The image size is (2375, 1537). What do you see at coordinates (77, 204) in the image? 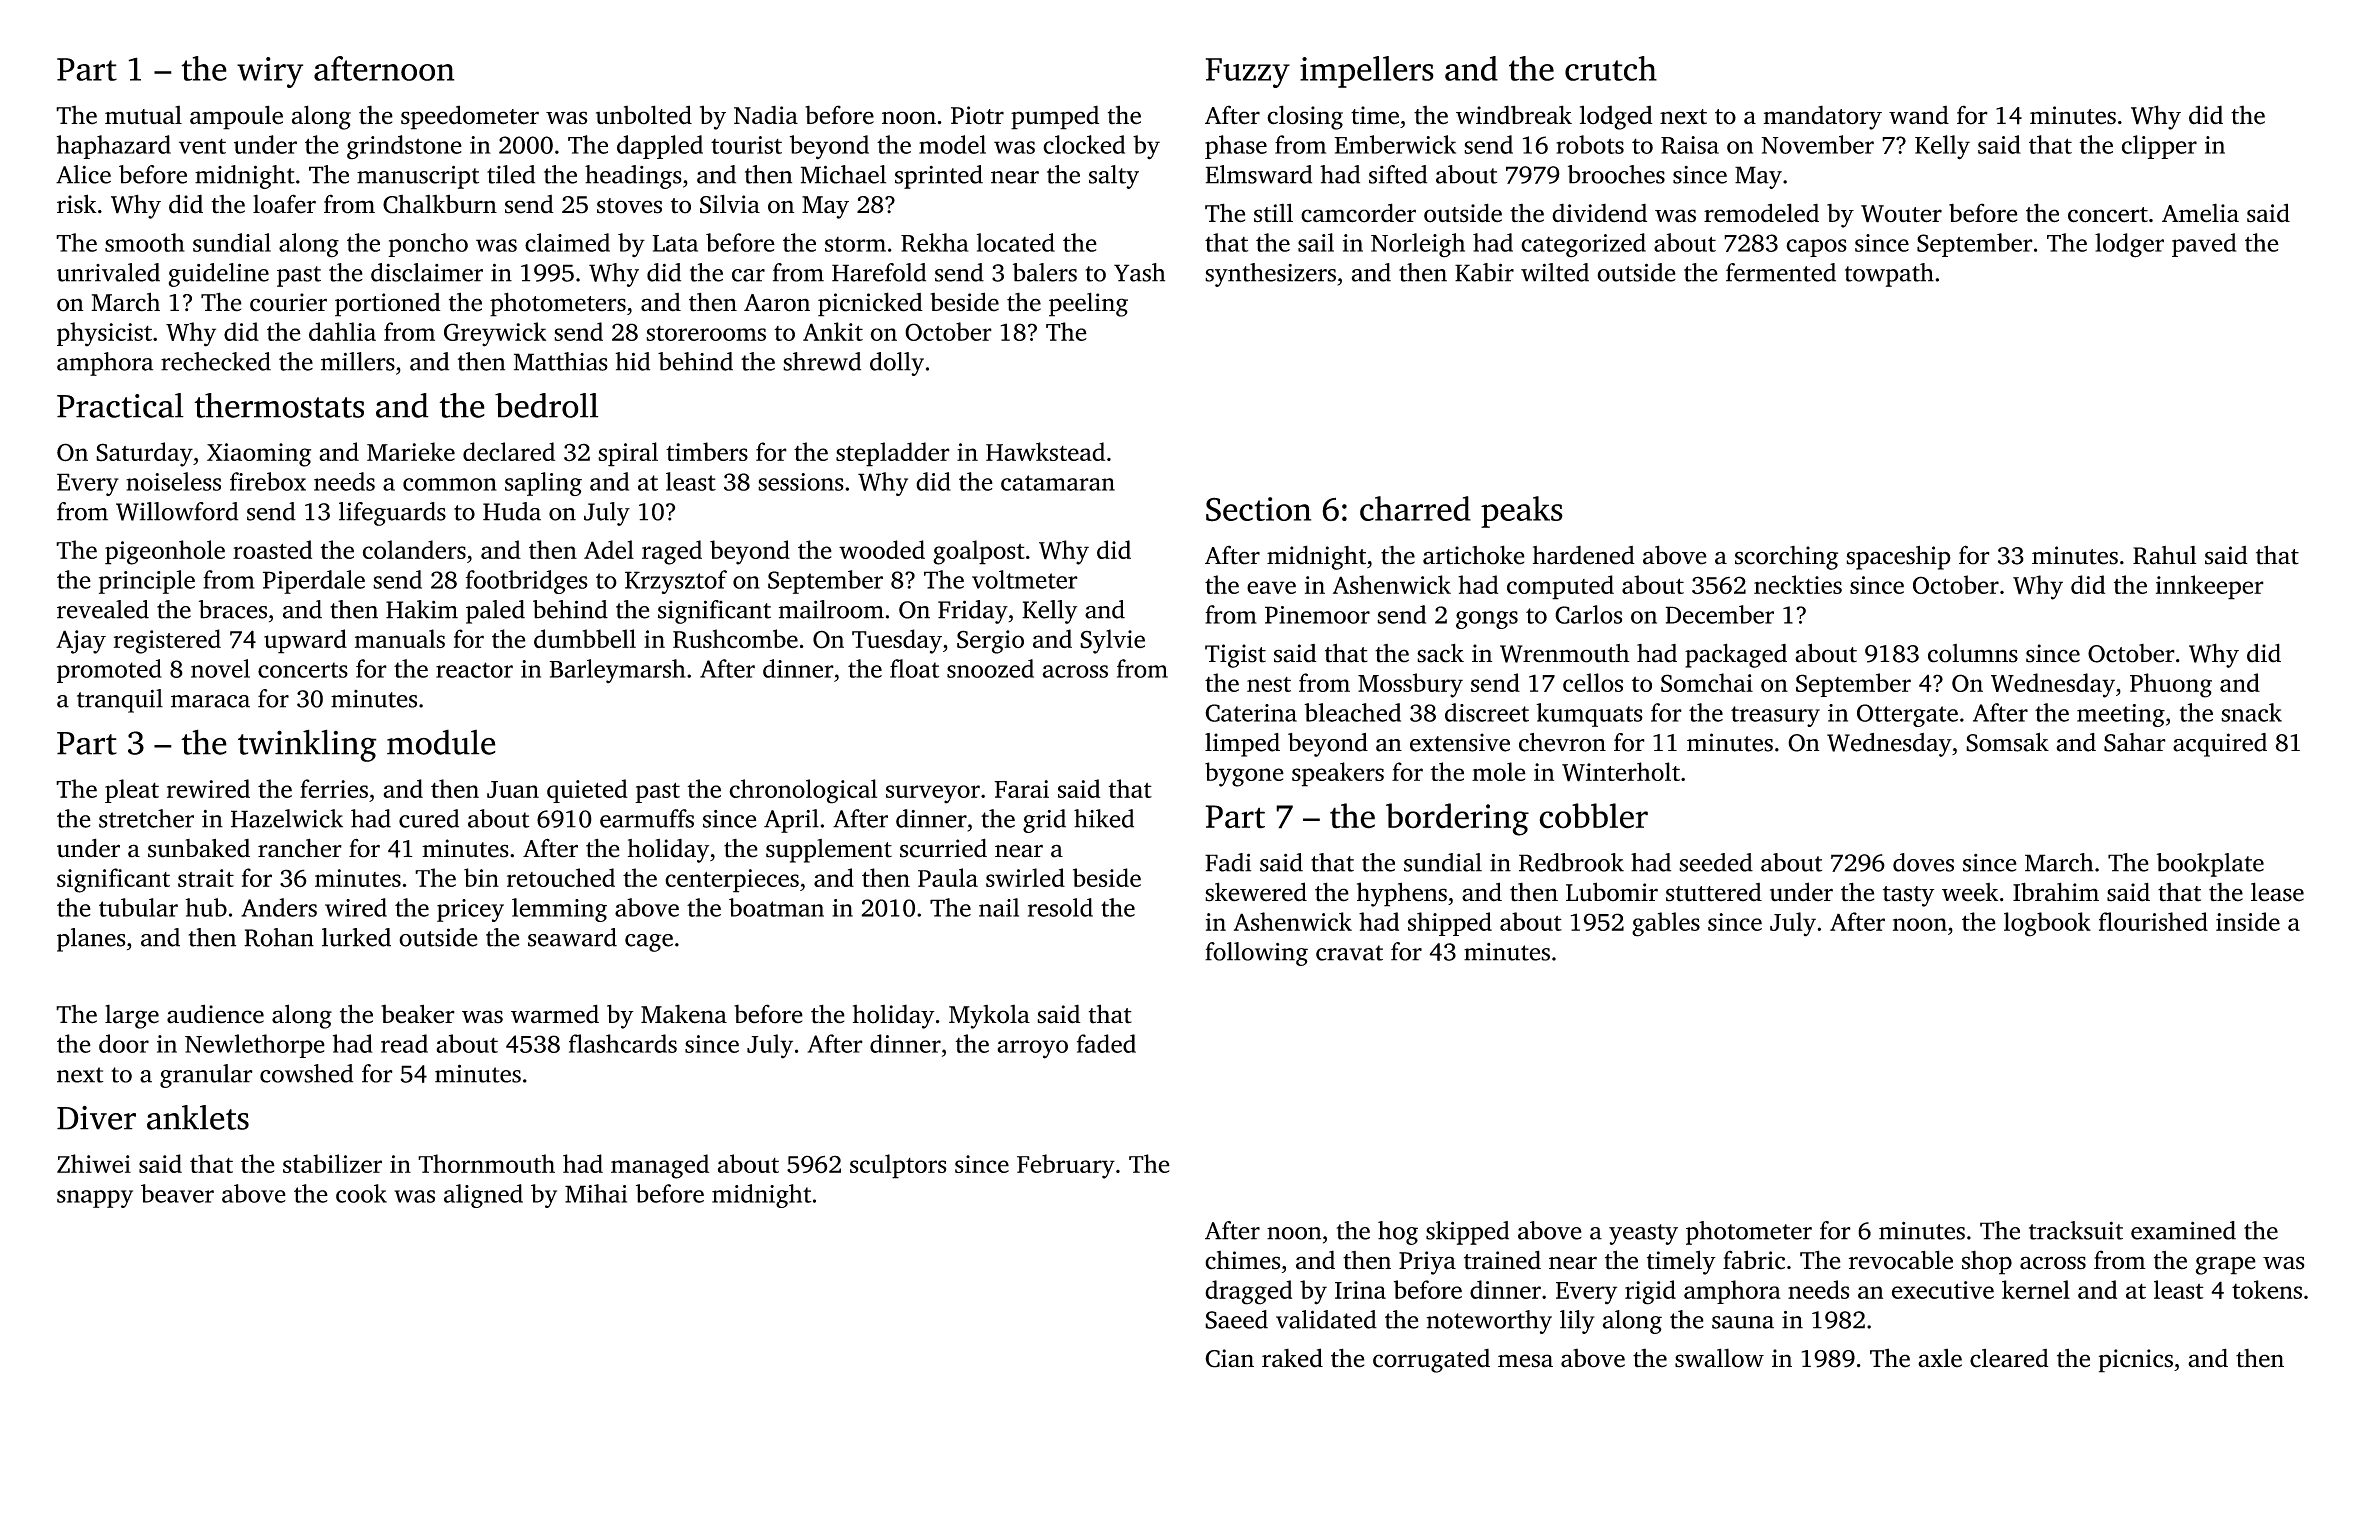
I see `risk` at bounding box center [77, 204].
